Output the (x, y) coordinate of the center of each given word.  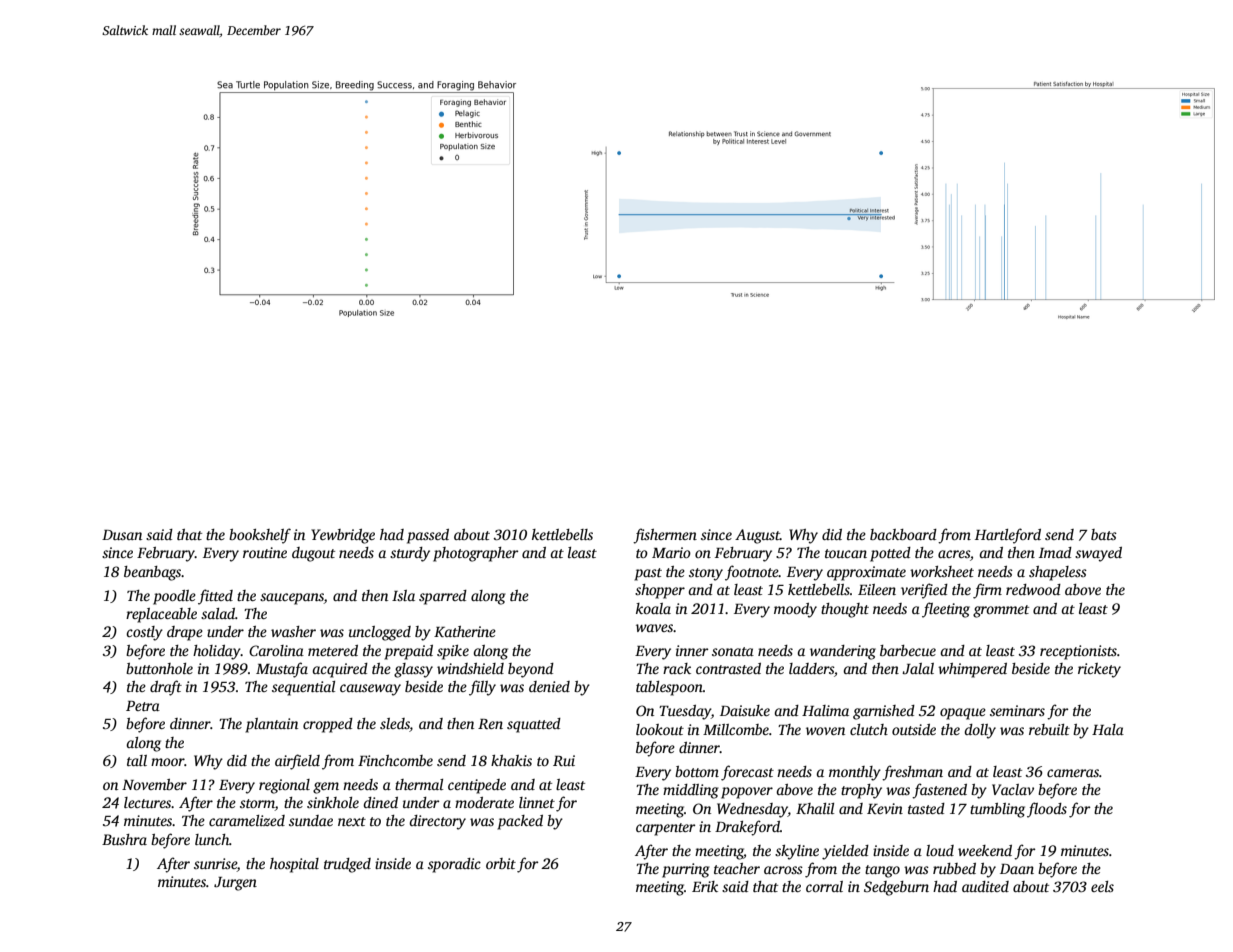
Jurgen (235, 884)
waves (654, 628)
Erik (705, 886)
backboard (903, 534)
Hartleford (1008, 536)
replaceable (161, 615)
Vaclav (1013, 789)
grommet (1001, 611)
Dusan (122, 535)
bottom (697, 771)
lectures (148, 802)
